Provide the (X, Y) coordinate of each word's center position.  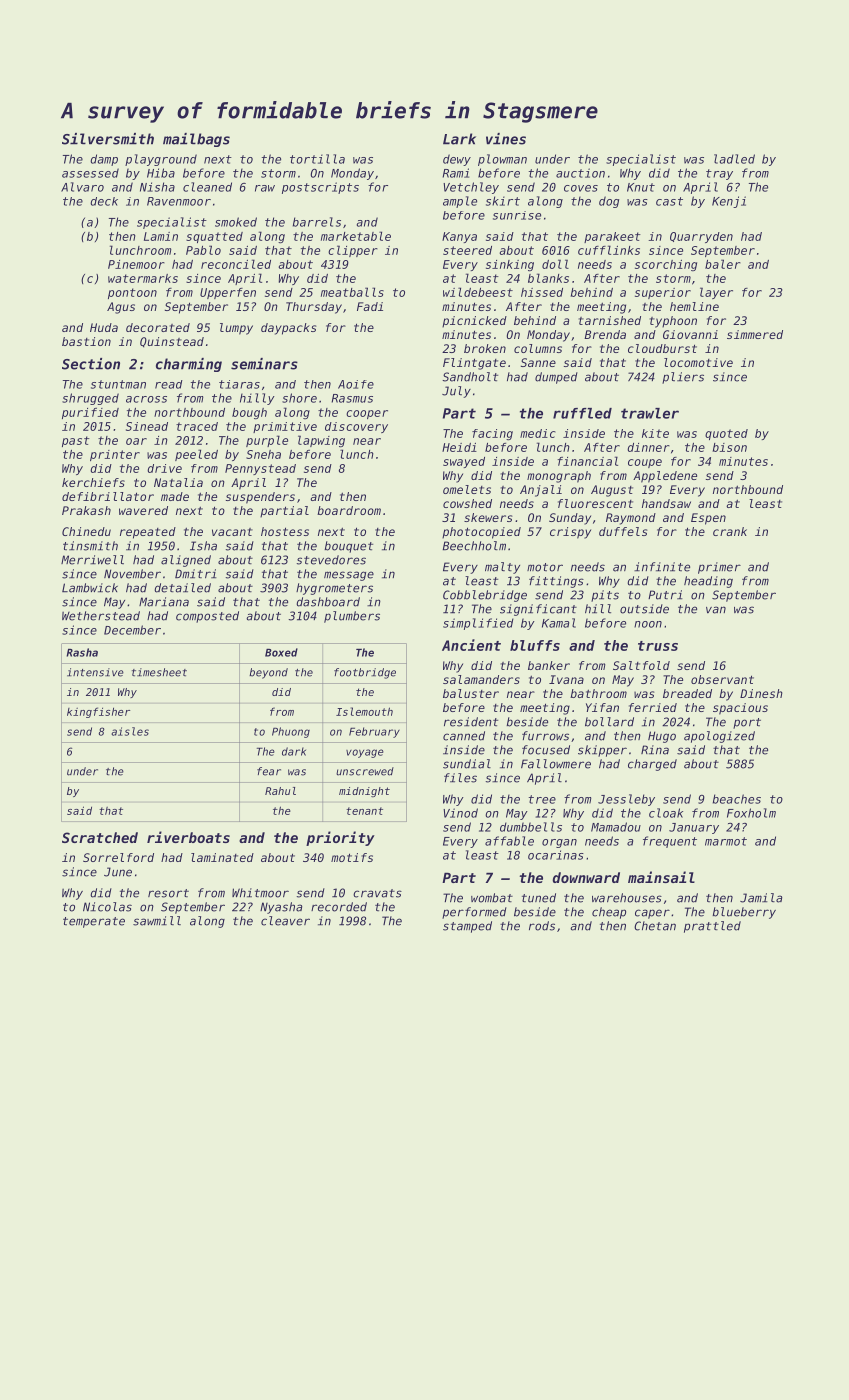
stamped (467, 927)
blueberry (744, 913)
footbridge (365, 673)
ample (460, 202)
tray (719, 174)
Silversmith (108, 139)
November (132, 574)
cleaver (285, 921)
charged (652, 765)
